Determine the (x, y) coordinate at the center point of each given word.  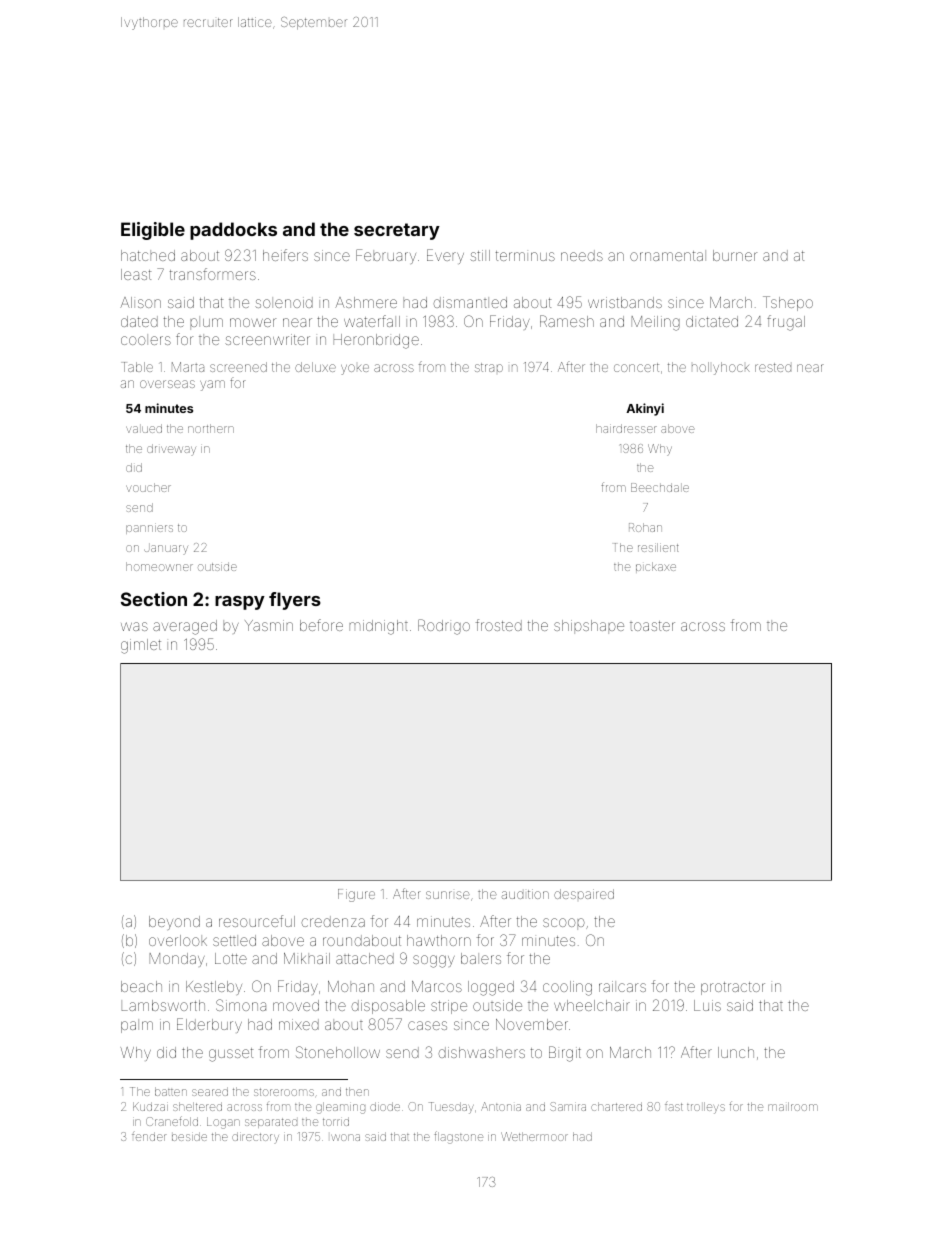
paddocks (233, 231)
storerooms (284, 1092)
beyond (174, 923)
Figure (356, 895)
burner (735, 255)
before (321, 625)
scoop (564, 924)
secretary (397, 231)
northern (211, 428)
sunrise (448, 895)
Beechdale (660, 487)
